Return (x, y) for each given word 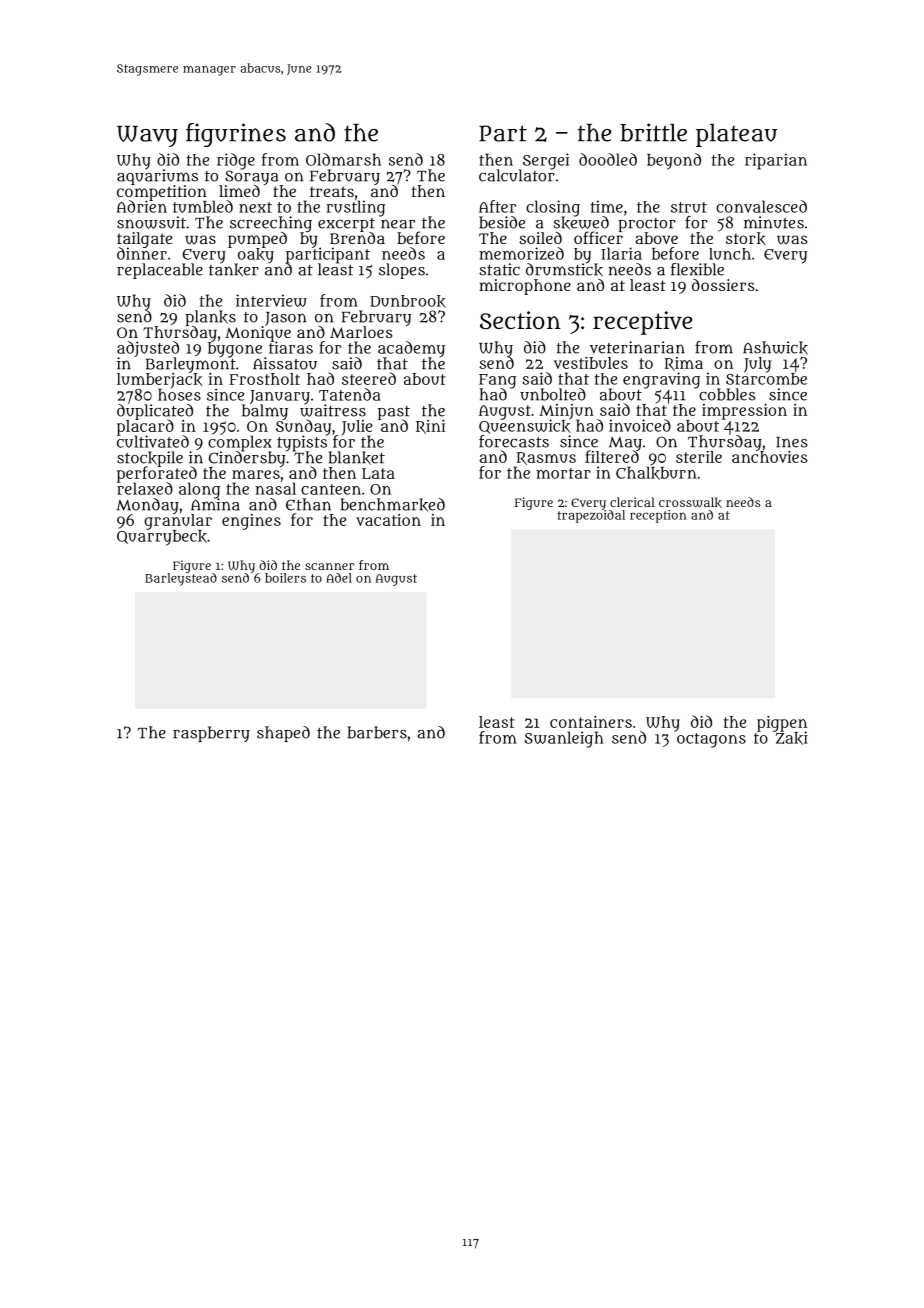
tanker (234, 270)
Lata (378, 473)
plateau (736, 135)
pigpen (782, 724)
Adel (339, 578)
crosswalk (690, 502)
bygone (235, 349)
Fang (498, 381)
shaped (283, 734)
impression (744, 412)
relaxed (145, 488)
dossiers (723, 285)
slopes (402, 271)
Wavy (147, 136)
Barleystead (181, 579)
